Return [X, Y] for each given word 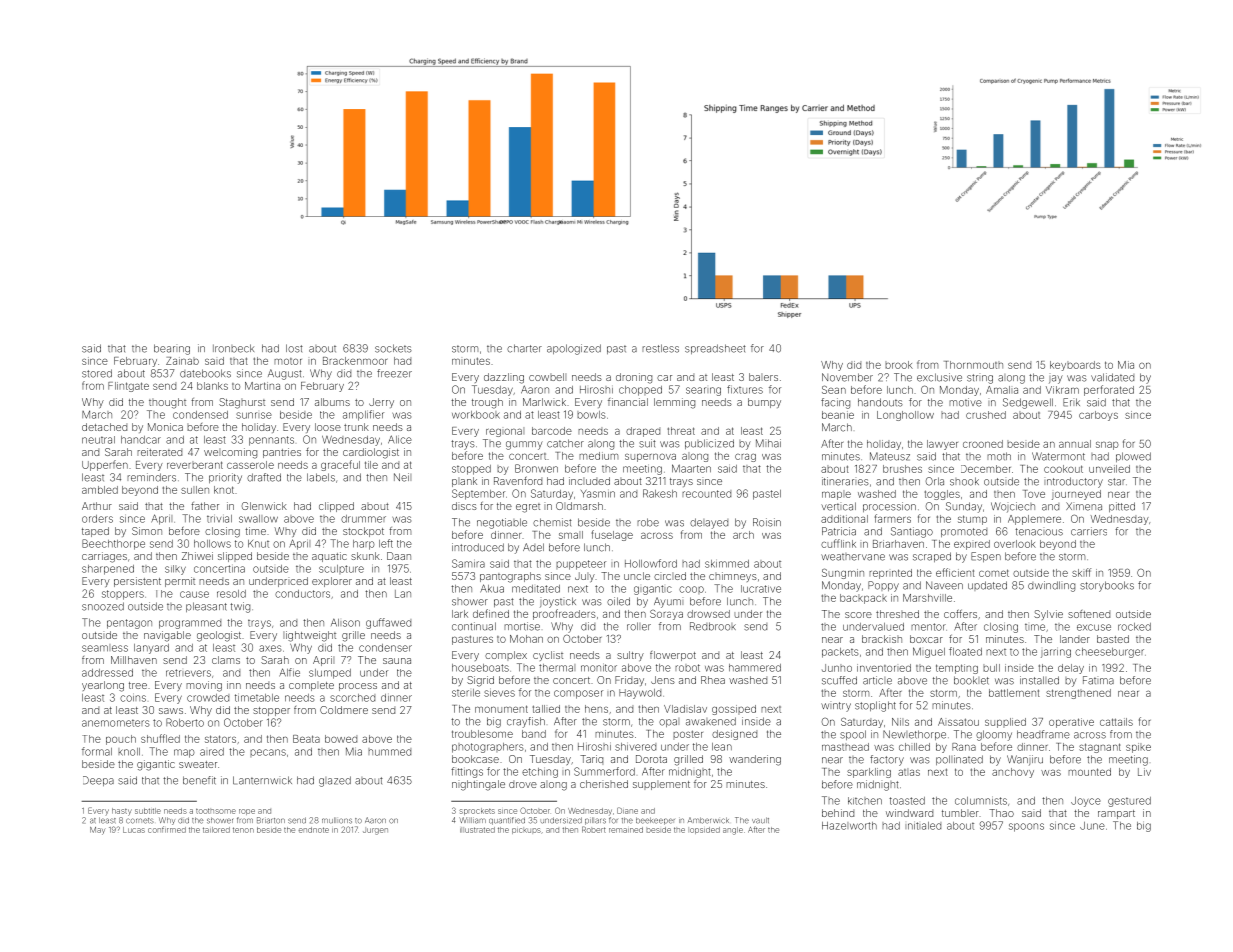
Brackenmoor [355, 361]
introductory [1073, 482]
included [589, 481]
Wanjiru [1025, 760]
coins [133, 697]
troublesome [482, 734]
